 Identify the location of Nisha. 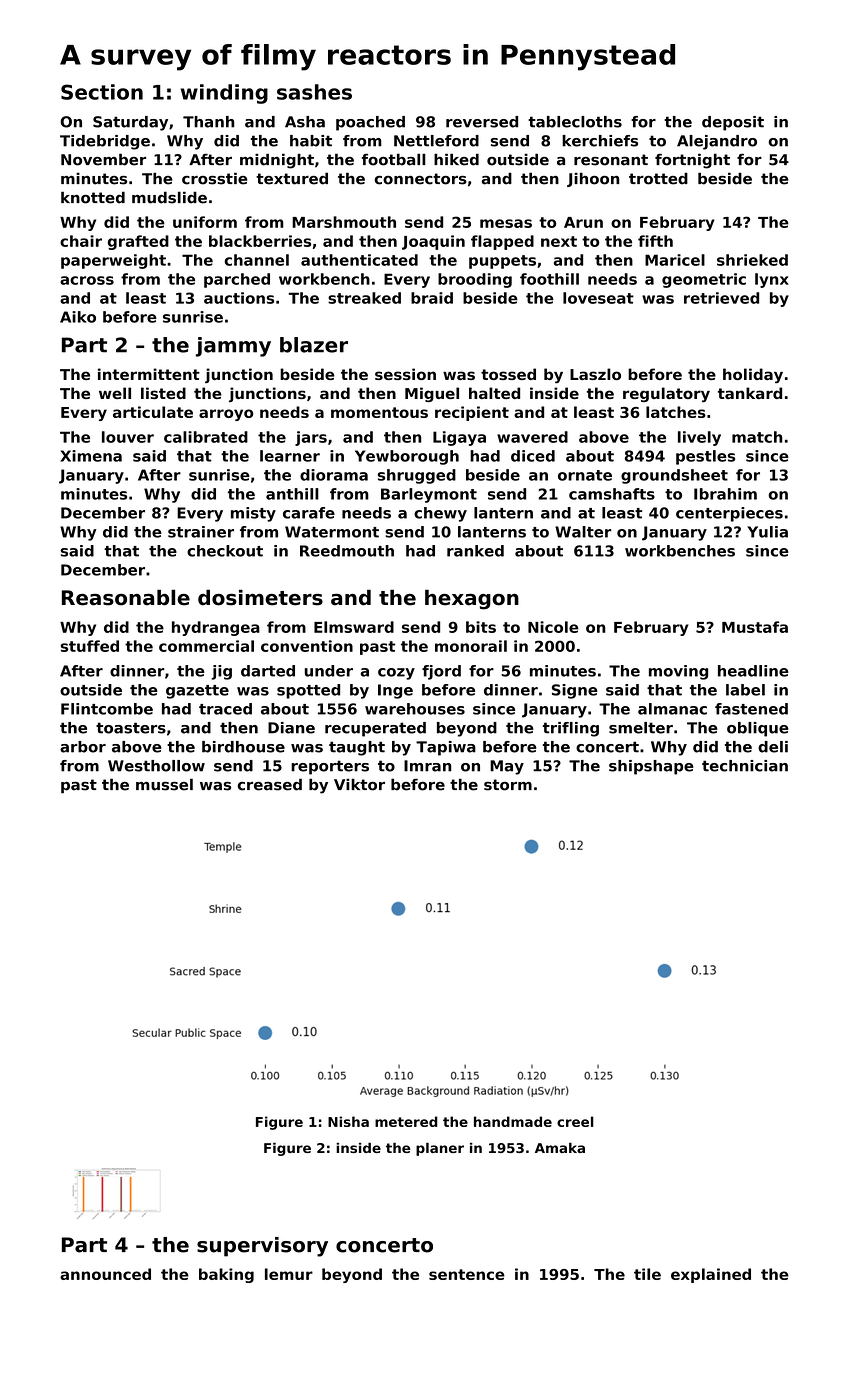
(348, 1121).
